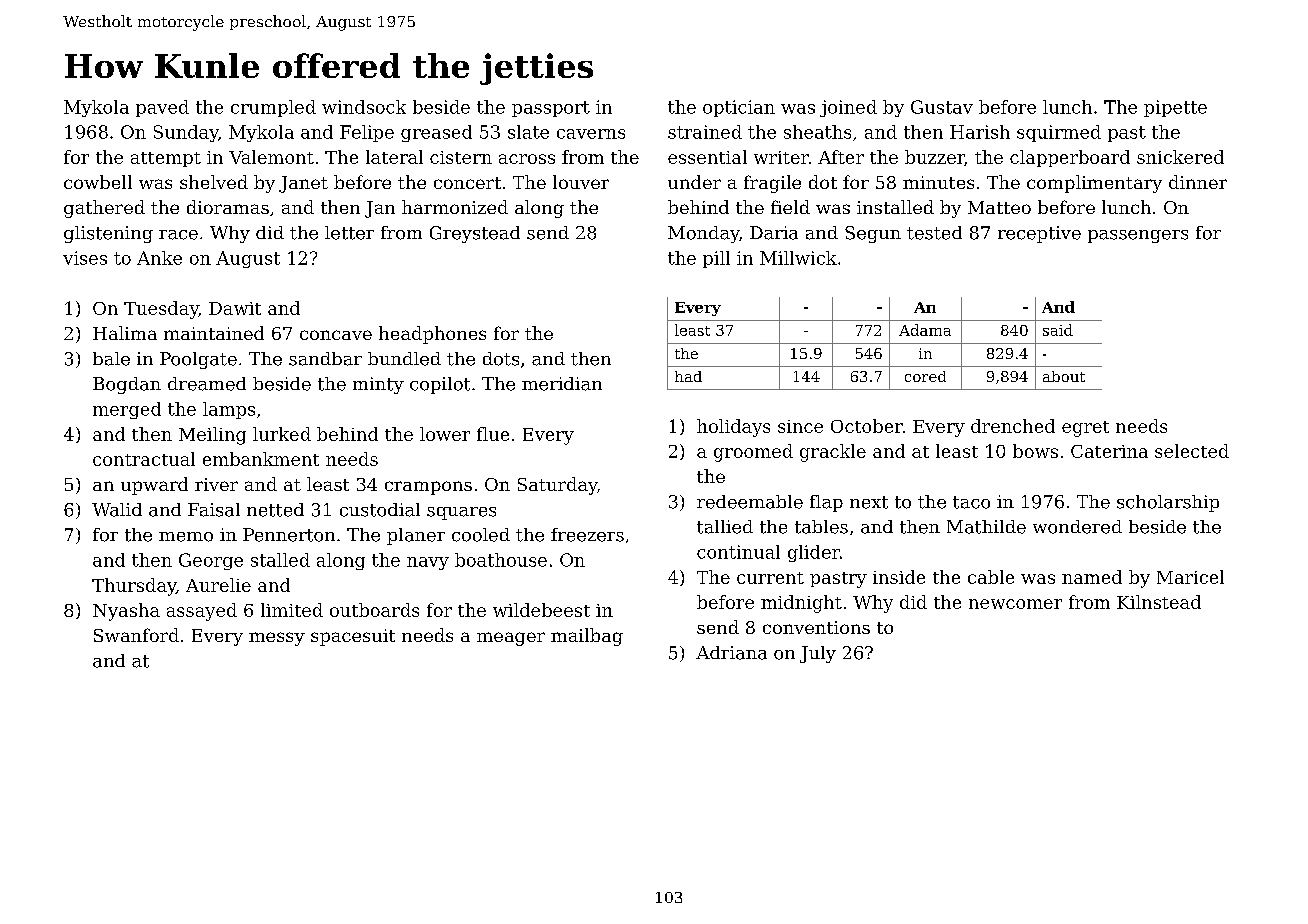 The image size is (1308, 924). Describe the element at coordinates (161, 310) in the document. I see `Tuesday` at that location.
